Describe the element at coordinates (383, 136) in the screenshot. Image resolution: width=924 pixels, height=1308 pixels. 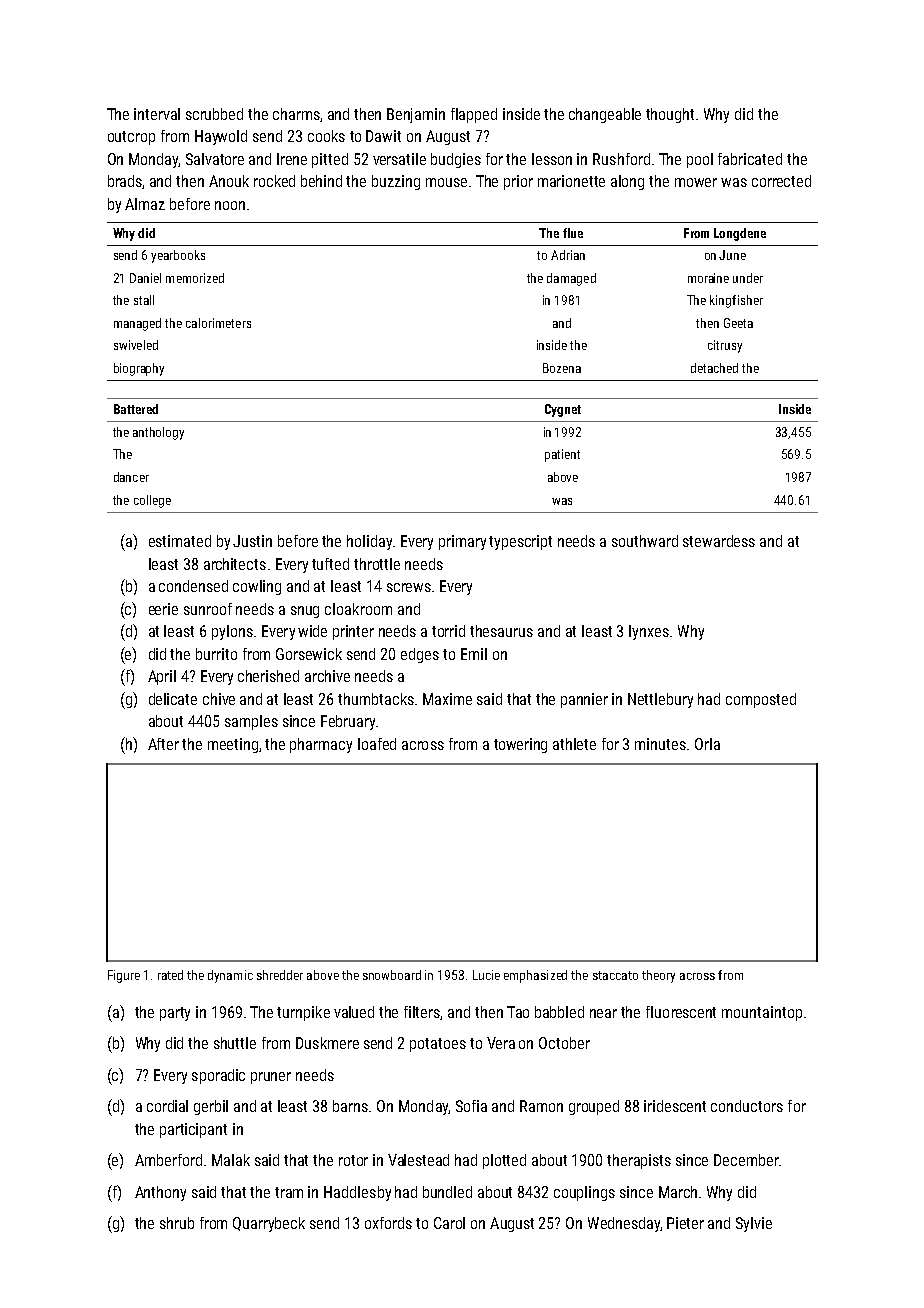
I see `Dawit` at that location.
